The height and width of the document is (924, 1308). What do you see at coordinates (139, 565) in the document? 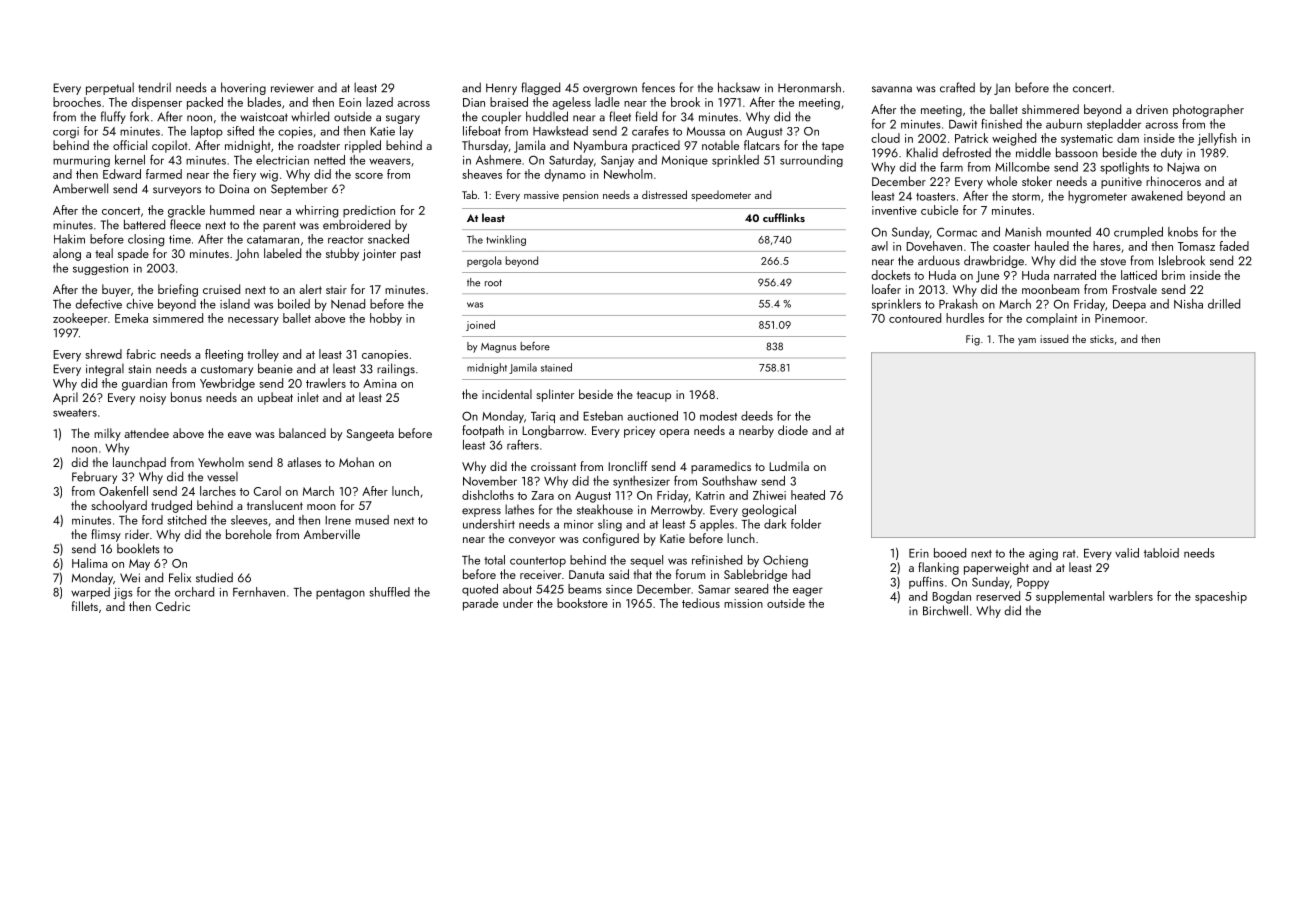
I see `May` at bounding box center [139, 565].
